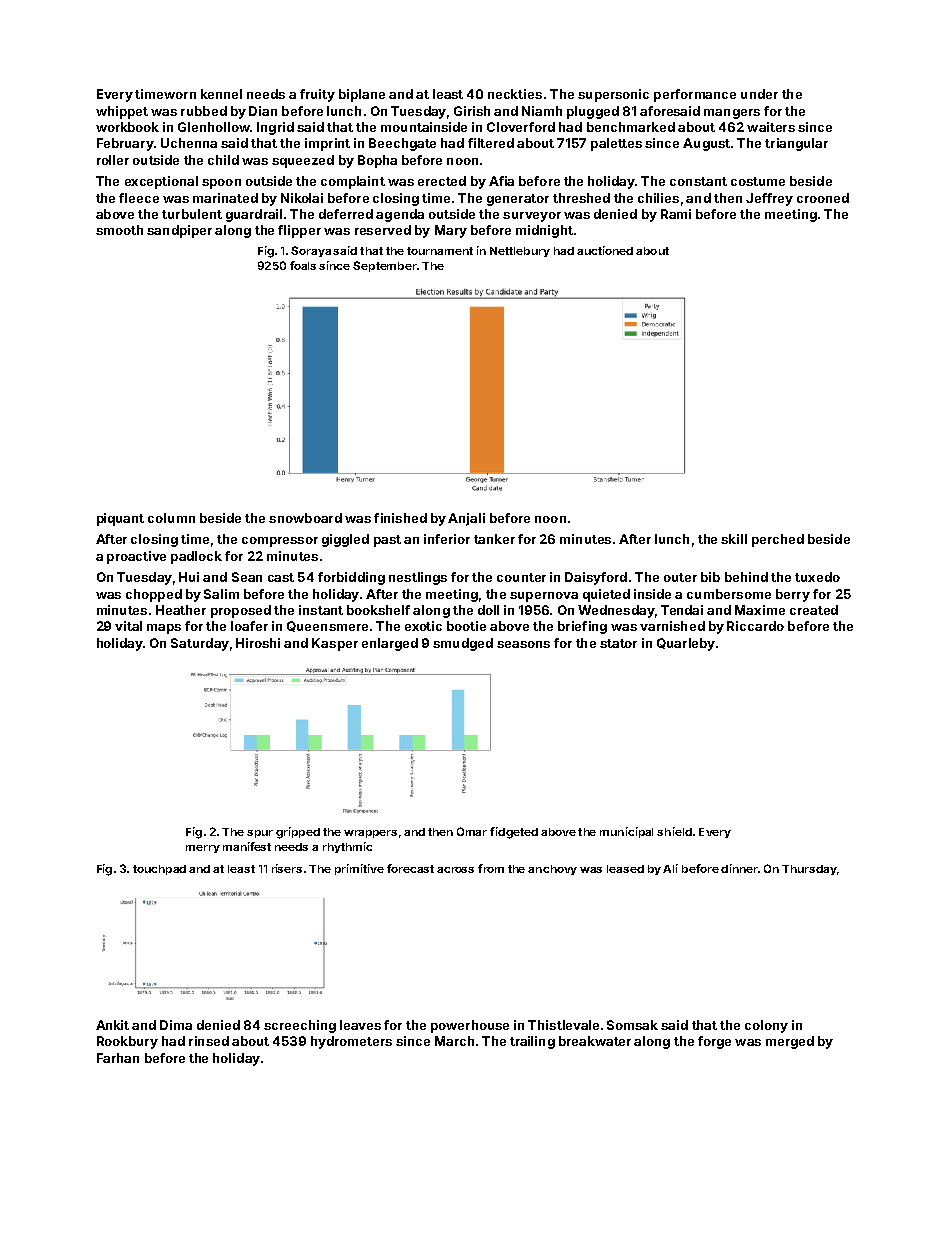  Describe the element at coordinates (755, 626) in the screenshot. I see `Riccardo` at that location.
